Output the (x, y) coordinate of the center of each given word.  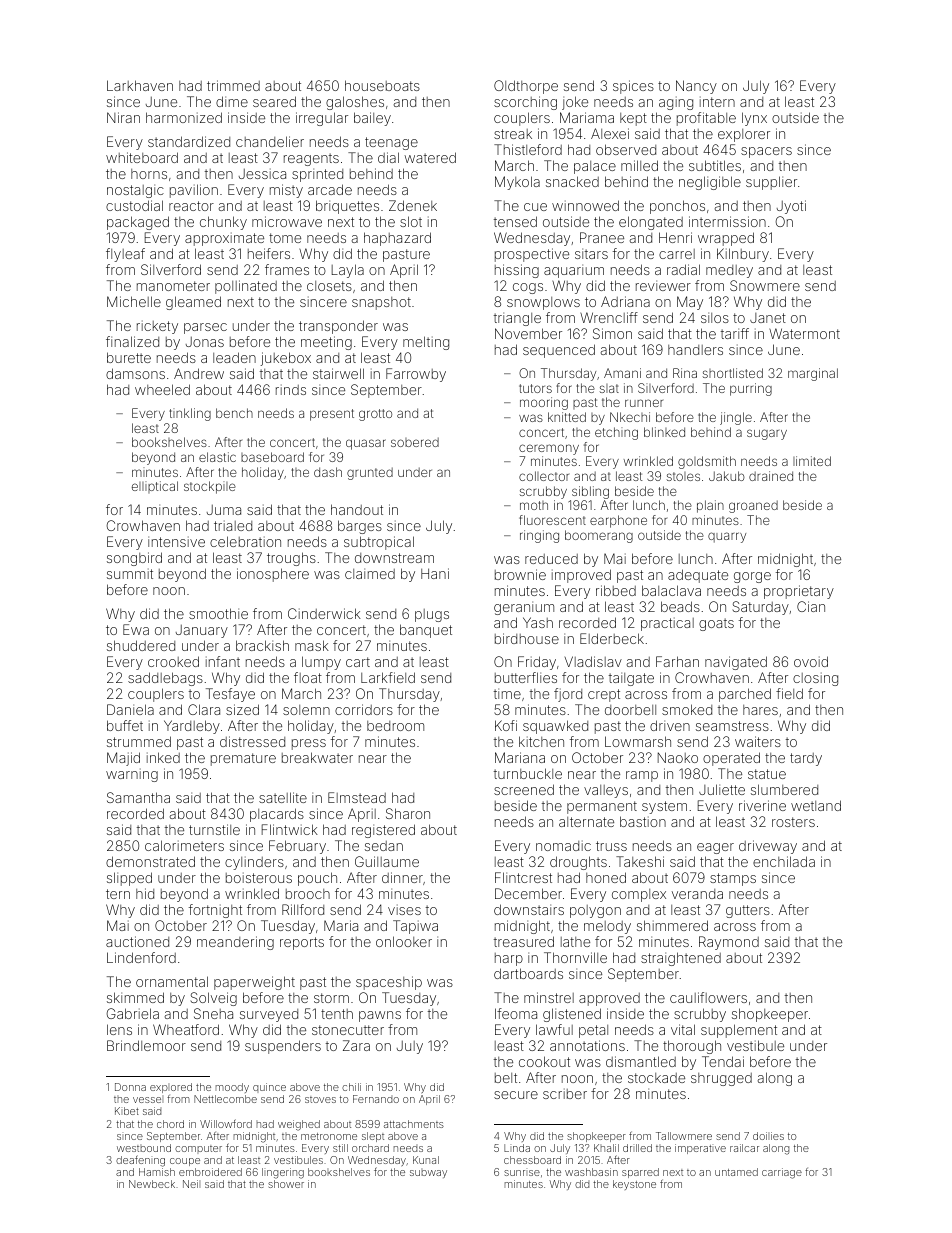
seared (274, 101)
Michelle (134, 301)
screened (524, 789)
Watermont (804, 333)
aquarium (574, 271)
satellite (283, 797)
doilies (768, 1136)
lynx (754, 119)
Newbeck (152, 1184)
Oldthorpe (526, 87)
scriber (565, 1094)
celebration (245, 541)
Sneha (213, 1013)
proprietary (799, 592)
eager (715, 848)
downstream (394, 558)
